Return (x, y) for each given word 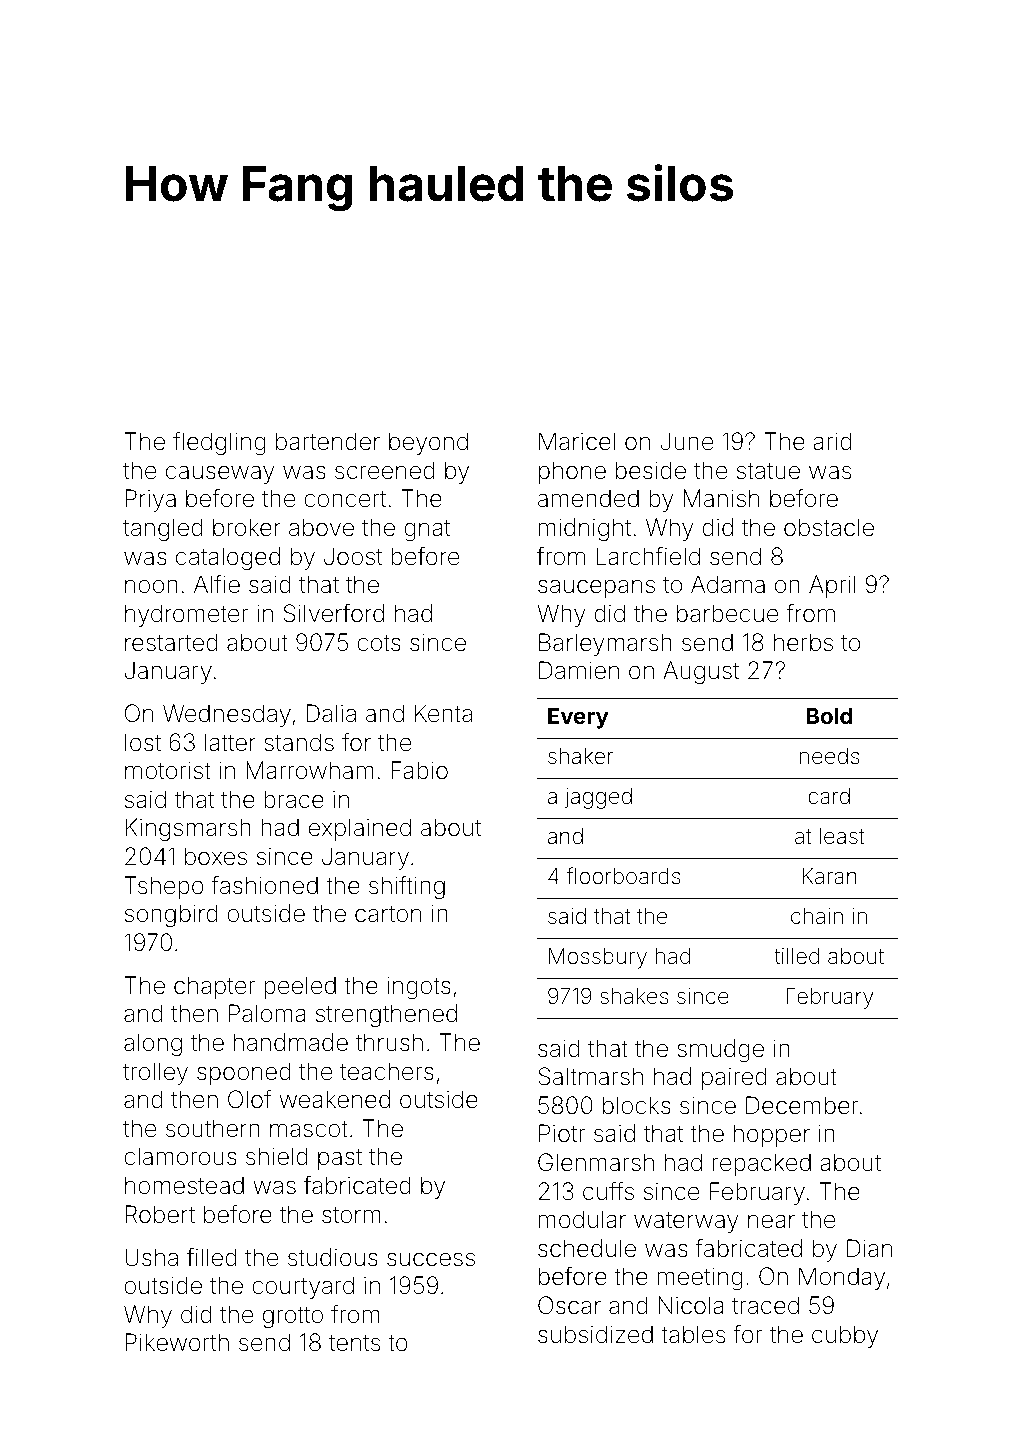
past (340, 1159)
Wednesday (227, 715)
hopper (772, 1135)
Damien (579, 670)
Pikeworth (177, 1342)
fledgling (219, 443)
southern (213, 1128)
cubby (845, 1336)
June (686, 441)
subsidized (595, 1334)
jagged (598, 798)
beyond (428, 443)
